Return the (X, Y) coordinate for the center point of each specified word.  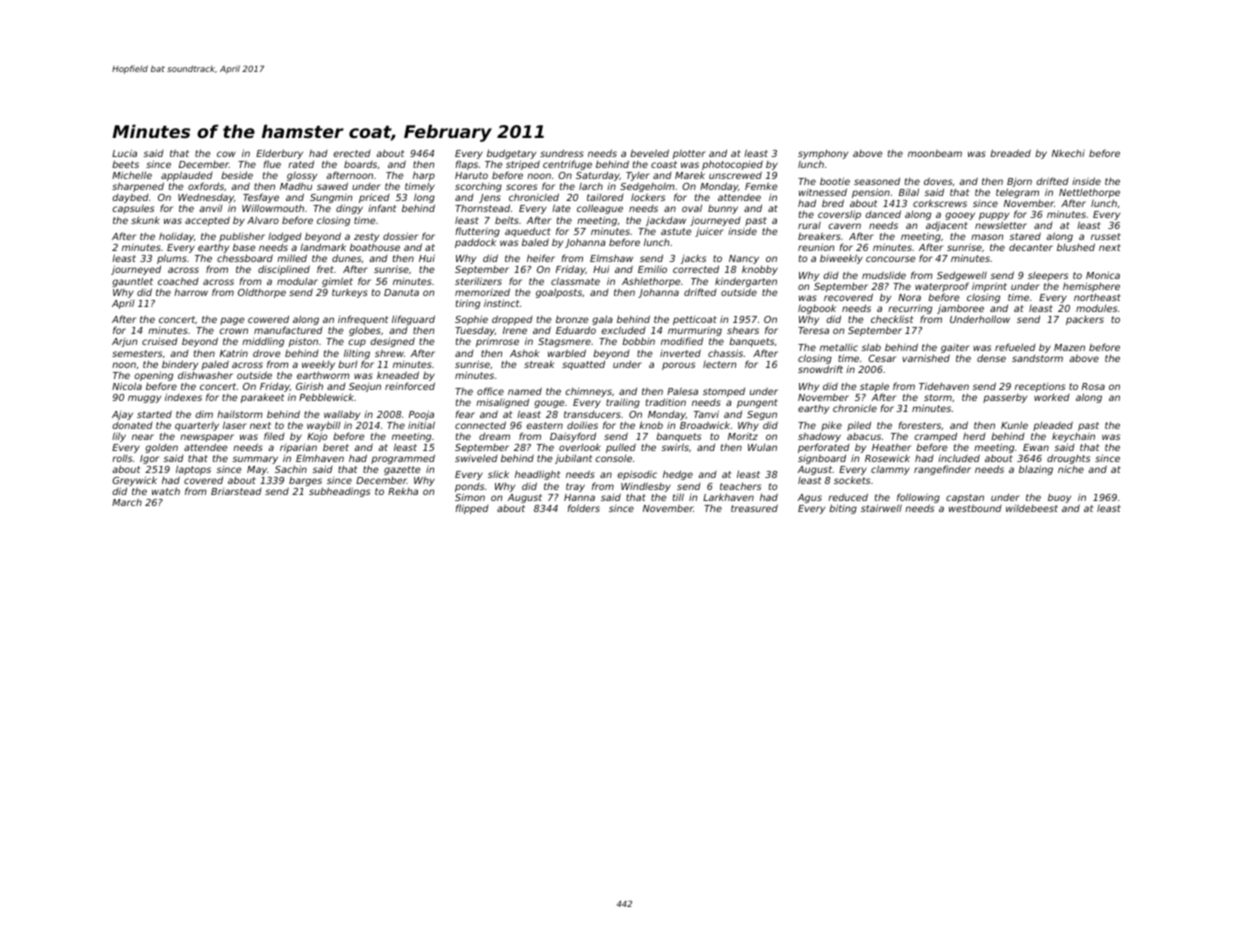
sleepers (1048, 276)
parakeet (262, 398)
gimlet (337, 282)
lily (119, 437)
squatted (583, 365)
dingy (349, 209)
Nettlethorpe (1089, 193)
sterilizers (478, 281)
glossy (302, 177)
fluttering (478, 232)
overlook (580, 447)
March (127, 502)
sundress (562, 153)
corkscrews (940, 203)
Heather (891, 447)
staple (874, 387)
